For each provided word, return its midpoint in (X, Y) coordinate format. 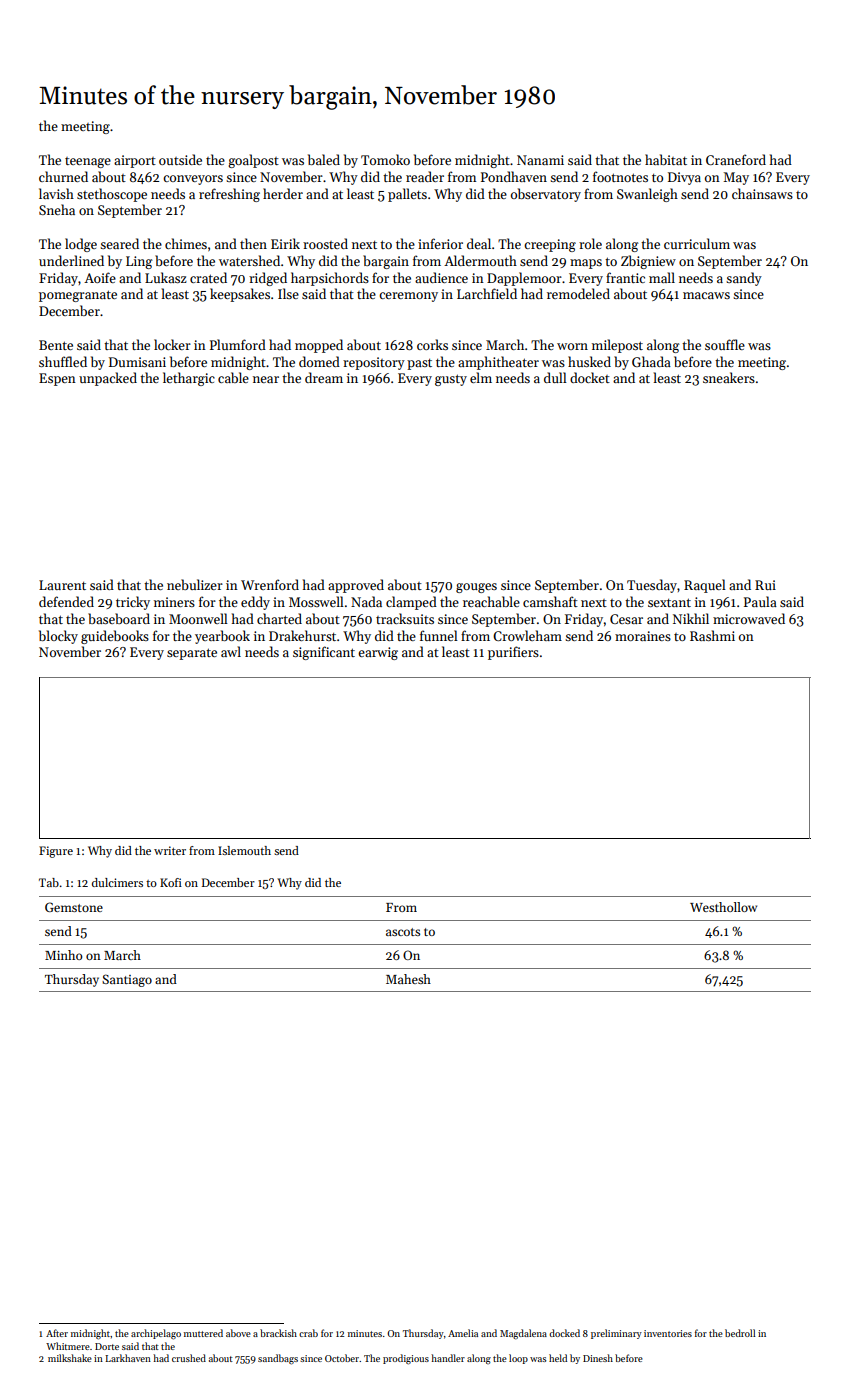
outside (180, 159)
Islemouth (244, 850)
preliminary (616, 1334)
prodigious (406, 1359)
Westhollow (723, 907)
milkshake (70, 1358)
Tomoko (385, 159)
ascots (403, 932)
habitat (666, 159)
